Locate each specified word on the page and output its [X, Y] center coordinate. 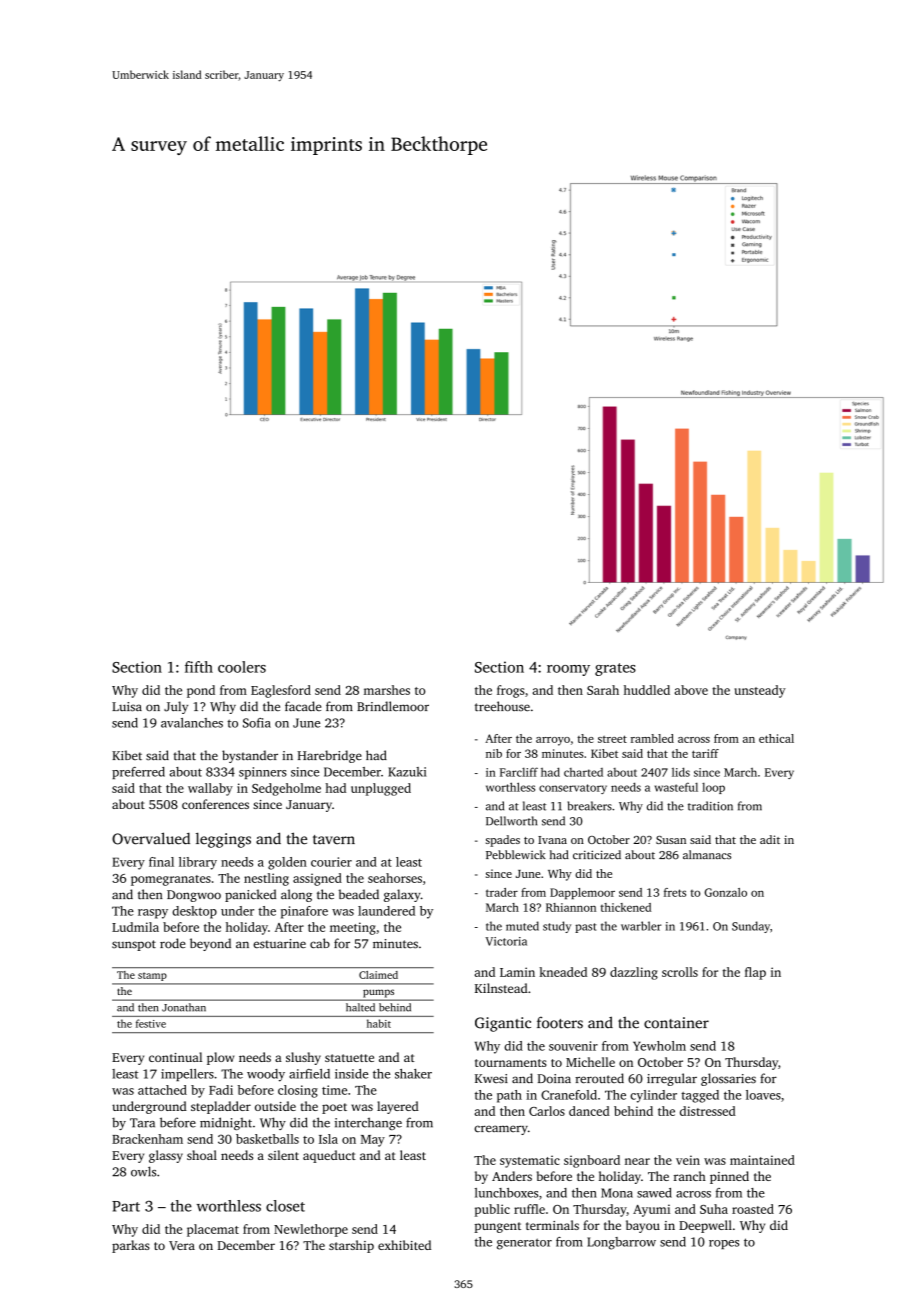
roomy [568, 670]
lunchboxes [506, 1193]
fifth [199, 667]
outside [275, 1106]
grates [615, 669]
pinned [729, 1177]
